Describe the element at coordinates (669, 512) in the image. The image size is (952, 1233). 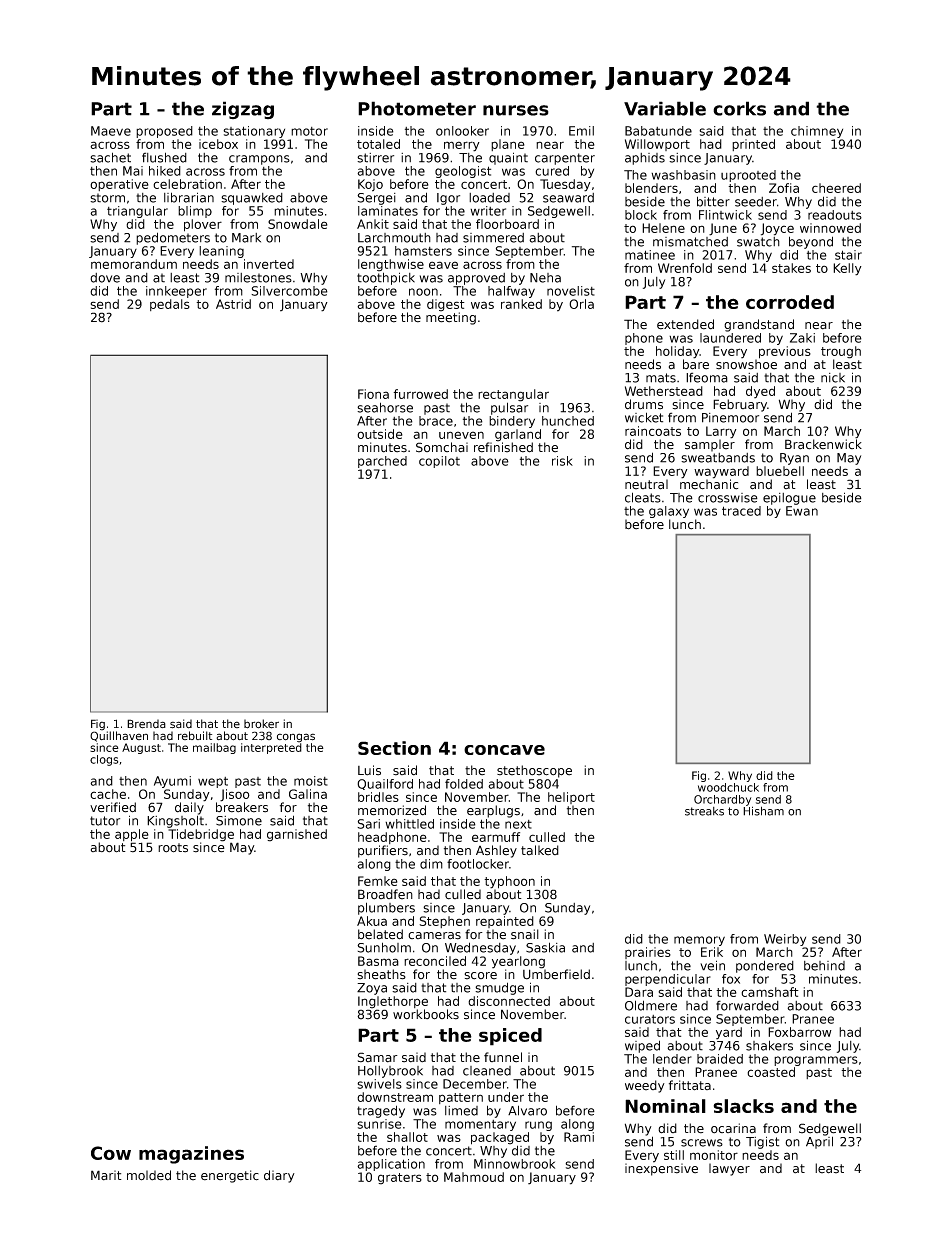
I see `galaxy` at that location.
